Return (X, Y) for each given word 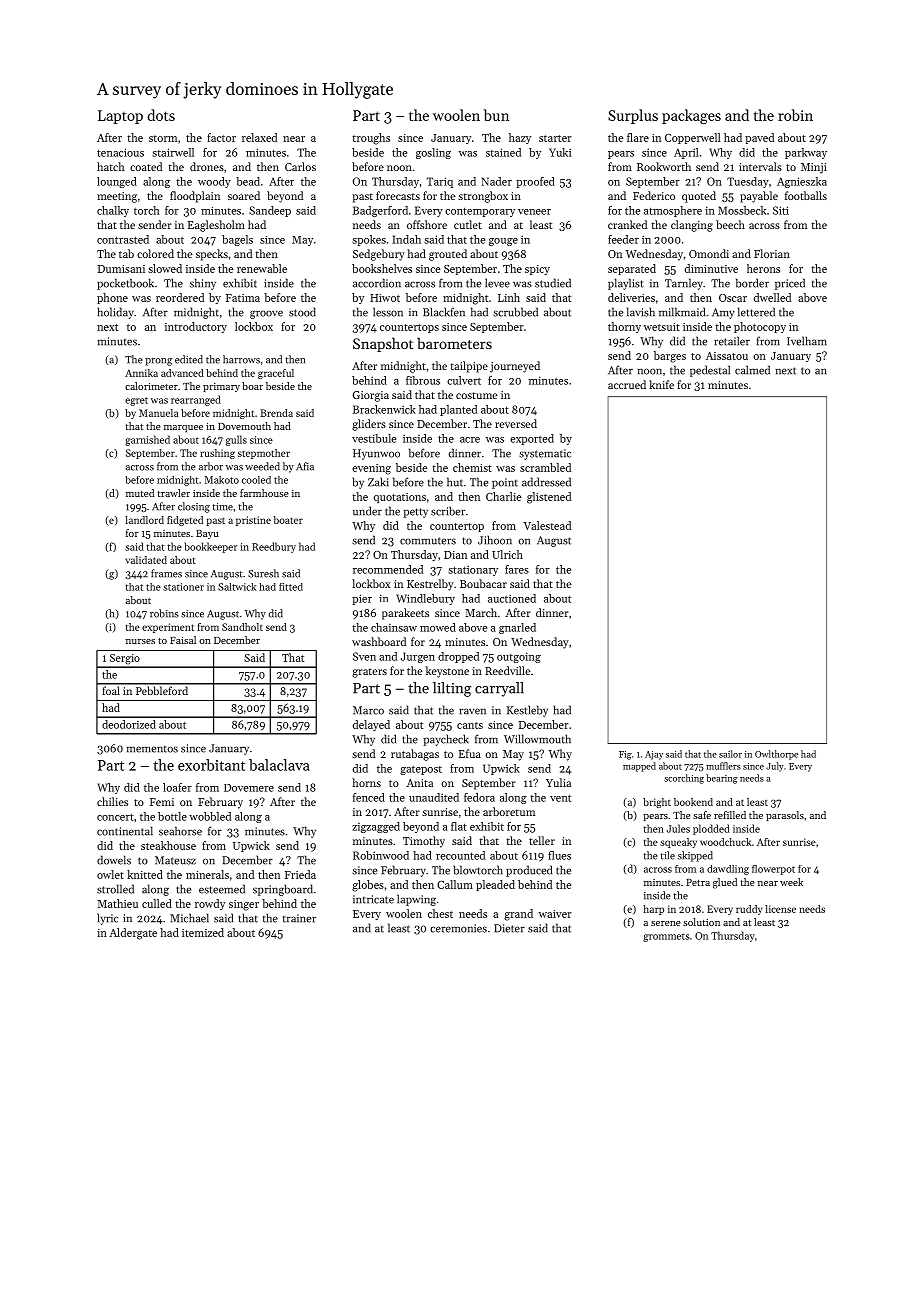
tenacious (120, 152)
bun (496, 115)
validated (146, 560)
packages (691, 116)
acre (470, 440)
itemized (203, 932)
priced (790, 284)
